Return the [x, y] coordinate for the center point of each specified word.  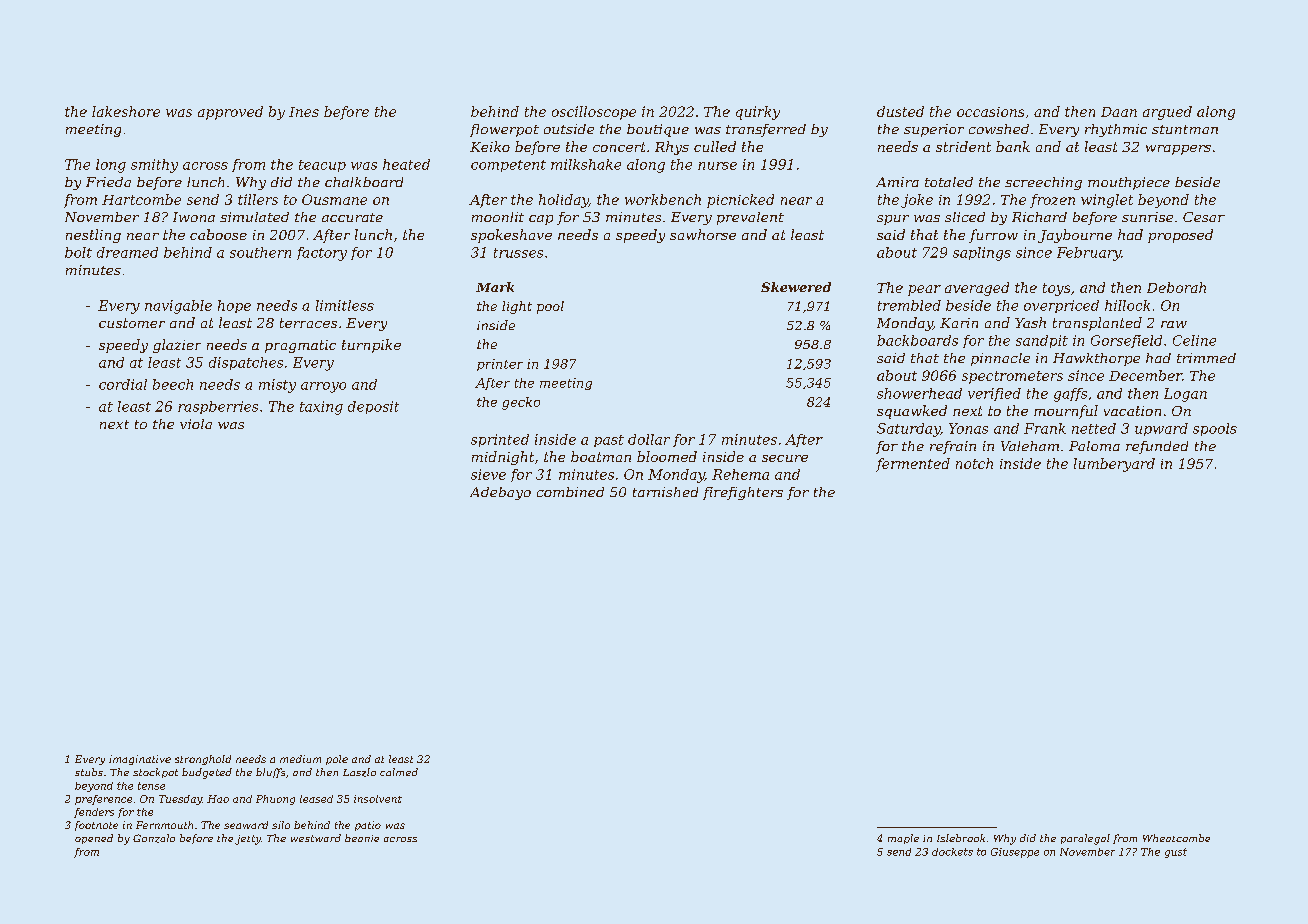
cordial [123, 384]
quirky [758, 113]
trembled [909, 305]
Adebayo [500, 493]
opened [94, 839]
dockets [952, 852]
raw [1174, 324]
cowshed [999, 129]
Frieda [108, 182]
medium [300, 759]
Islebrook [961, 838]
